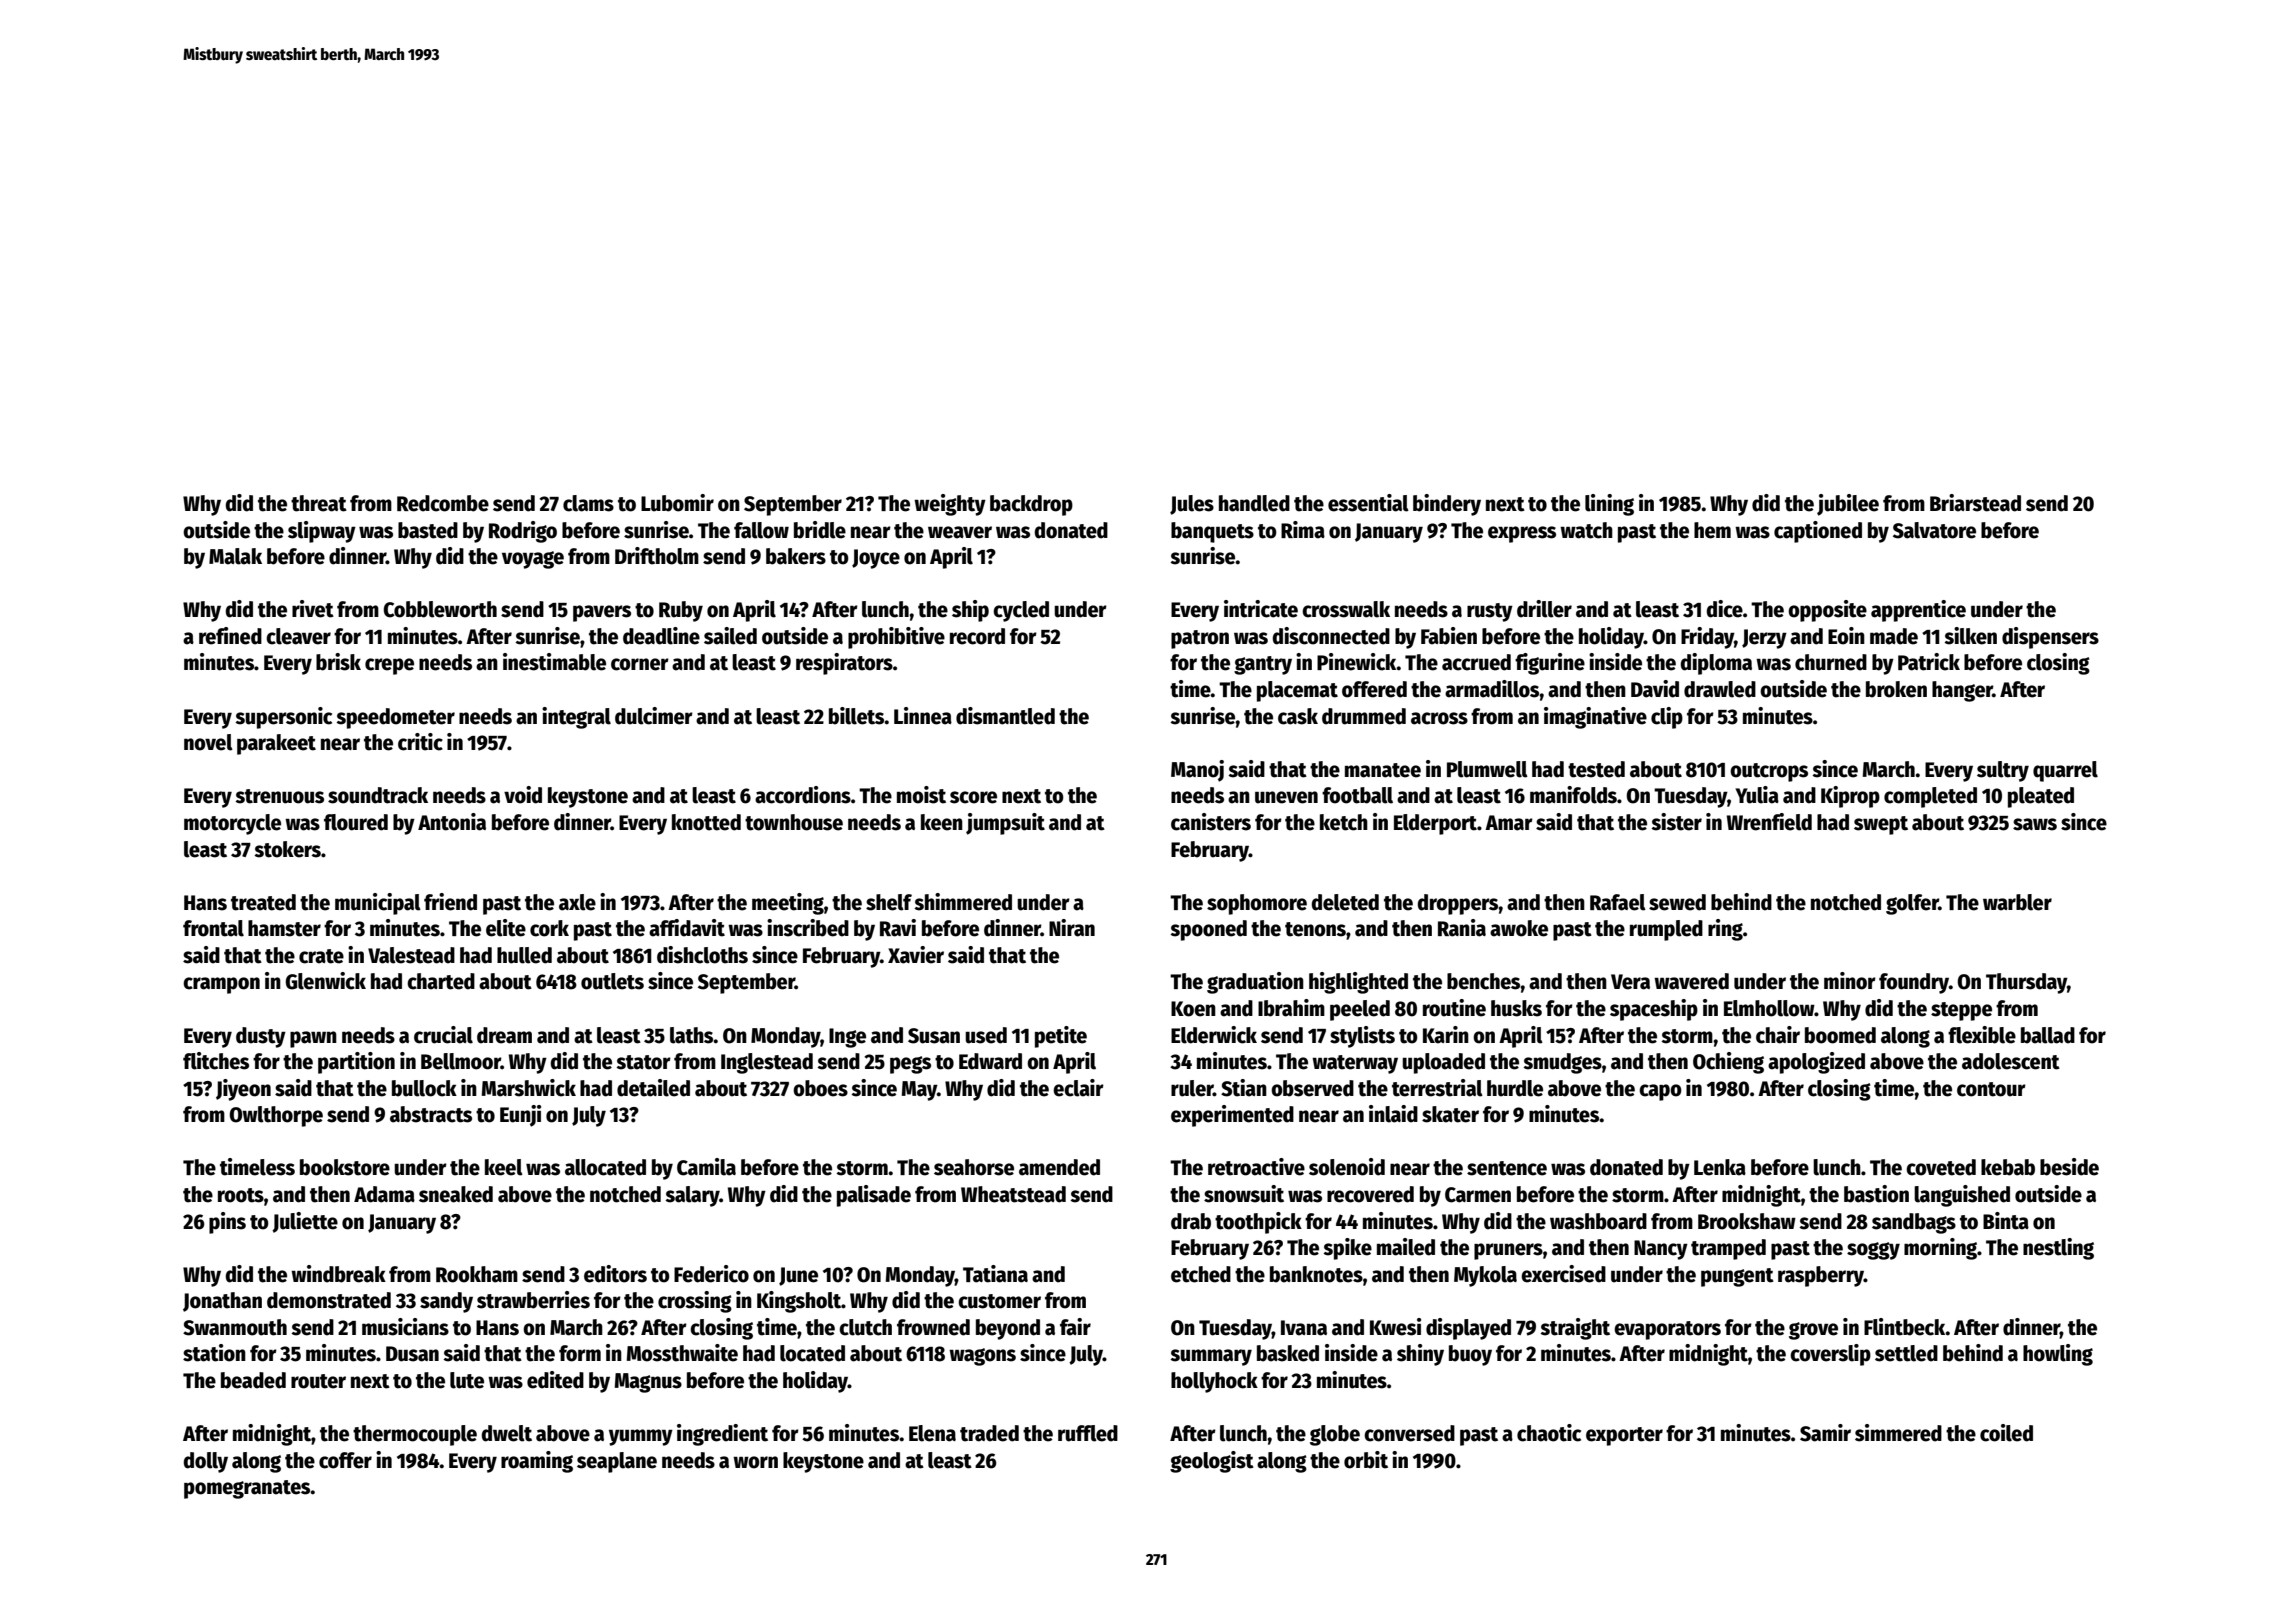 This image has width=2292, height=1620. Describe the element at coordinates (640, 664) in the image. I see `corner` at that location.
